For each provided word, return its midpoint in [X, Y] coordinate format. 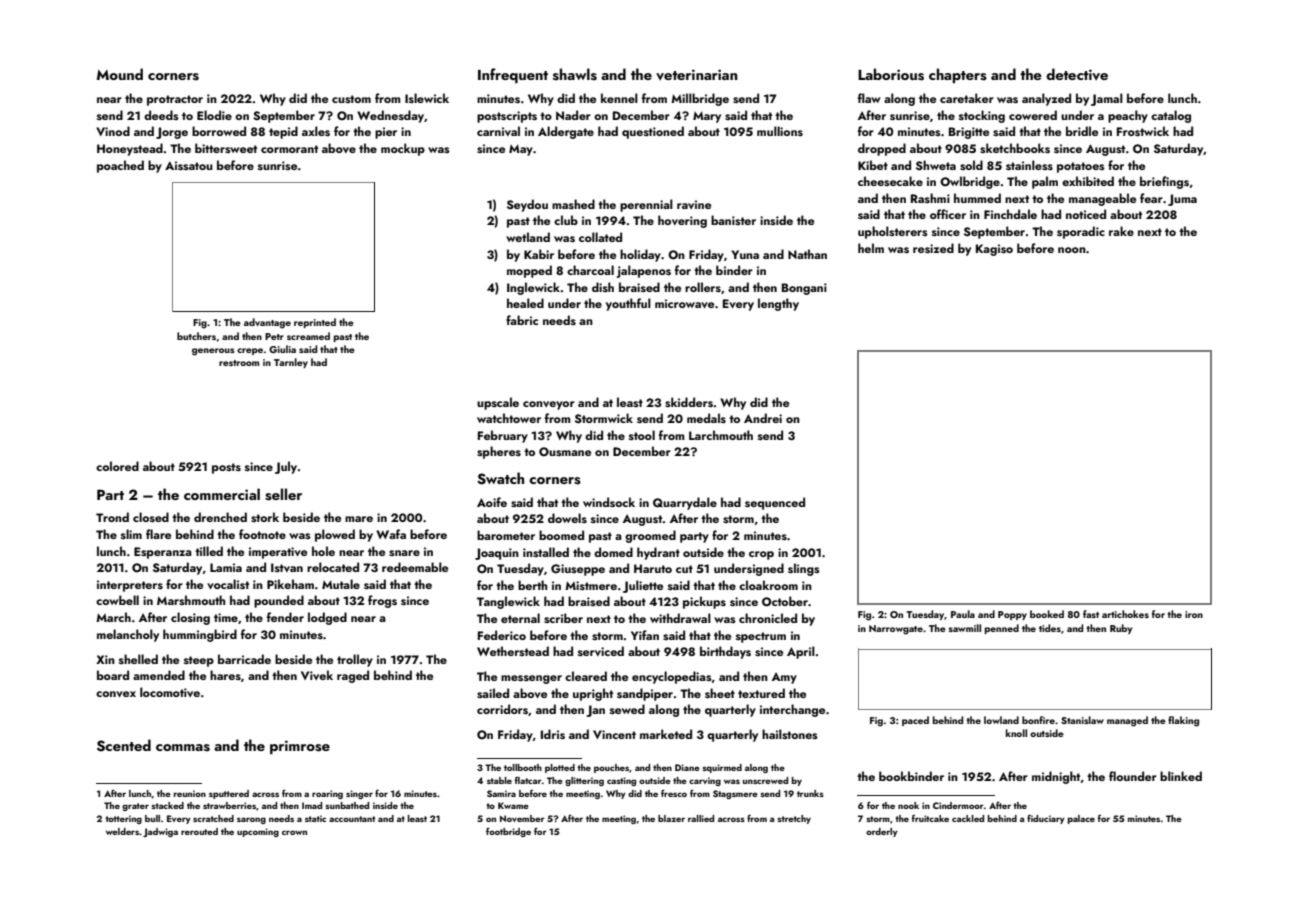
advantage [267, 323]
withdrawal [680, 618]
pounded [279, 601]
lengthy [778, 304]
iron [1194, 614]
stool [642, 435]
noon [1072, 250]
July [286, 467]
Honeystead [130, 149]
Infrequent [513, 75]
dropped [882, 149]
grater [135, 807]
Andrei [763, 418]
